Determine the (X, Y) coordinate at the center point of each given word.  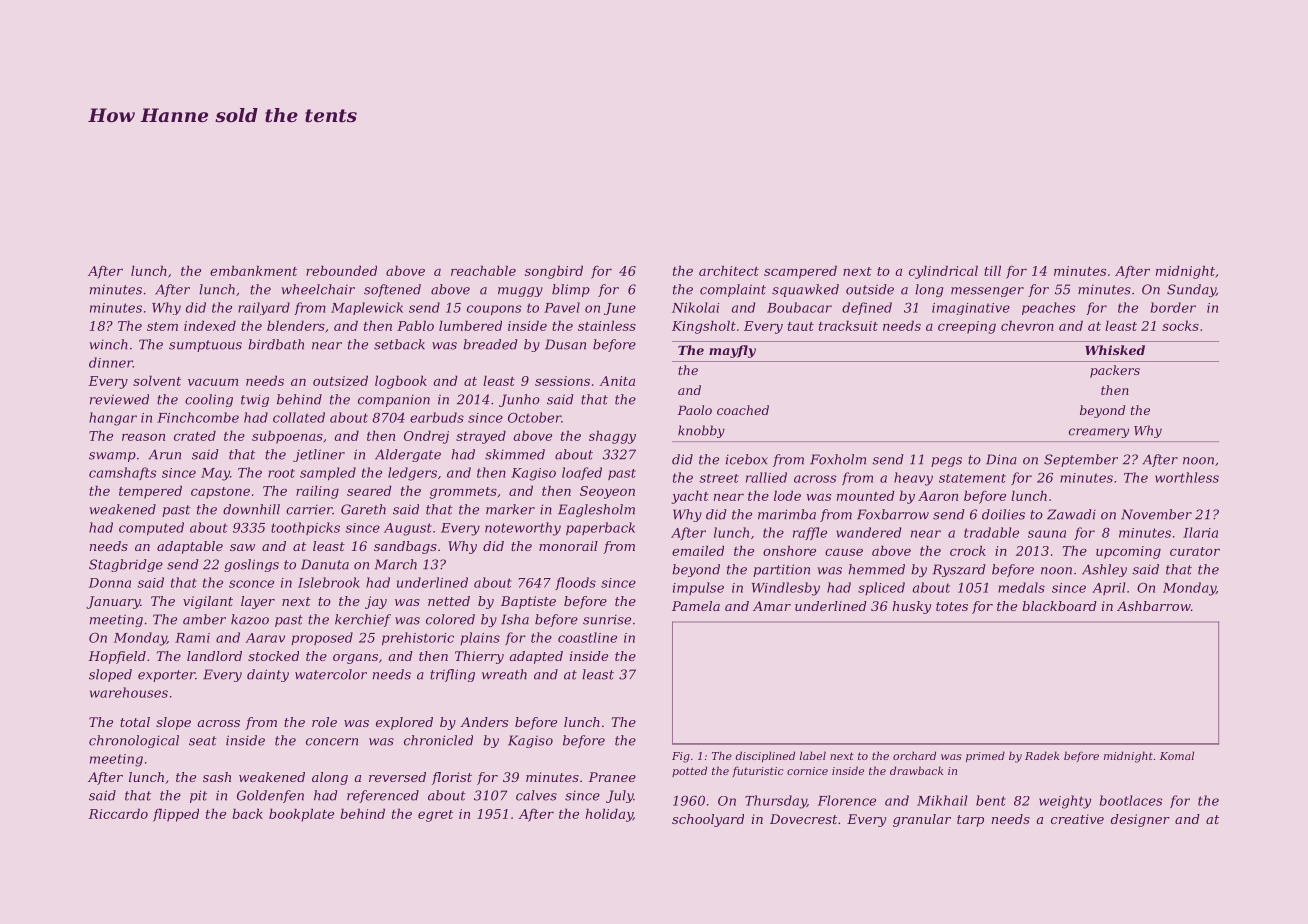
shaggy (612, 437)
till (992, 270)
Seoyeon (607, 492)
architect (729, 270)
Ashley (1104, 570)
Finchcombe (198, 417)
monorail (568, 546)
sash (217, 777)
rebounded (341, 270)
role (324, 722)
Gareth (363, 509)
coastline (587, 637)
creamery (1099, 433)
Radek (1042, 755)
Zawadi (1071, 514)
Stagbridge (126, 565)
